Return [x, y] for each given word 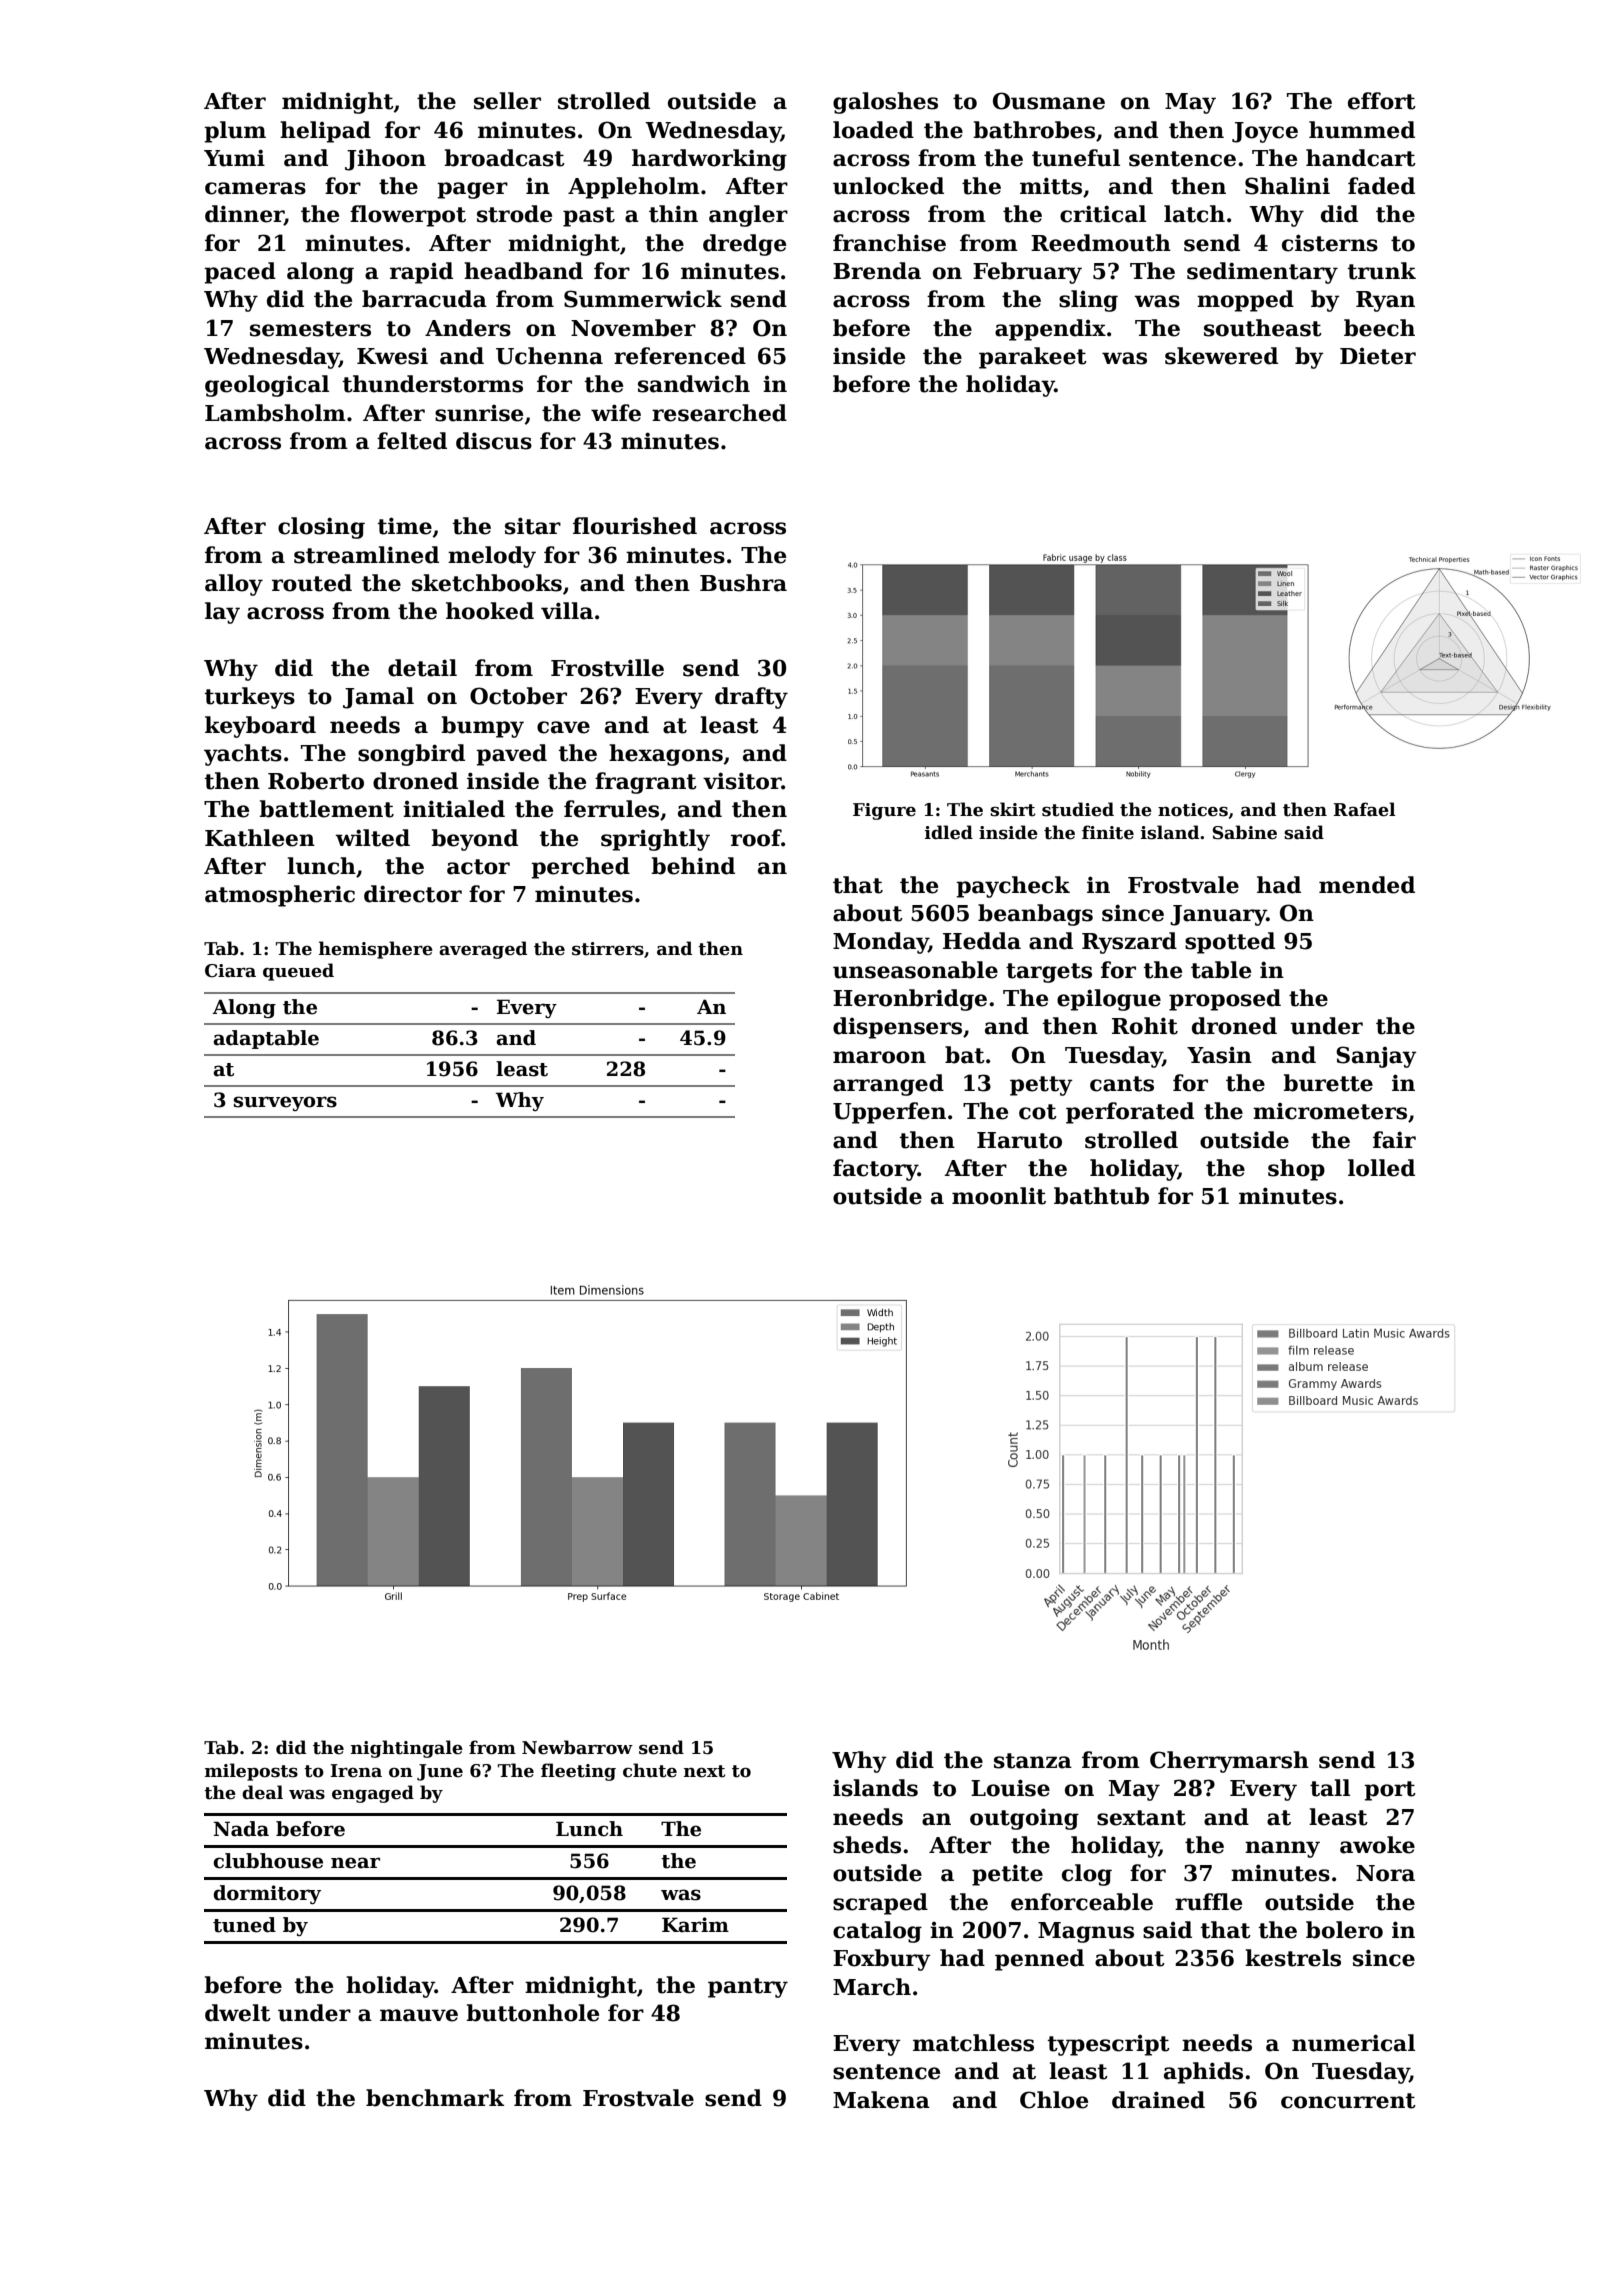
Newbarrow [577, 1747]
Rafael [1364, 809]
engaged [373, 1794]
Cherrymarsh [1229, 1762]
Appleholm [634, 188]
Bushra [743, 583]
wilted [372, 838]
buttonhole [532, 2013]
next [704, 1771]
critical [1103, 214]
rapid [421, 273]
